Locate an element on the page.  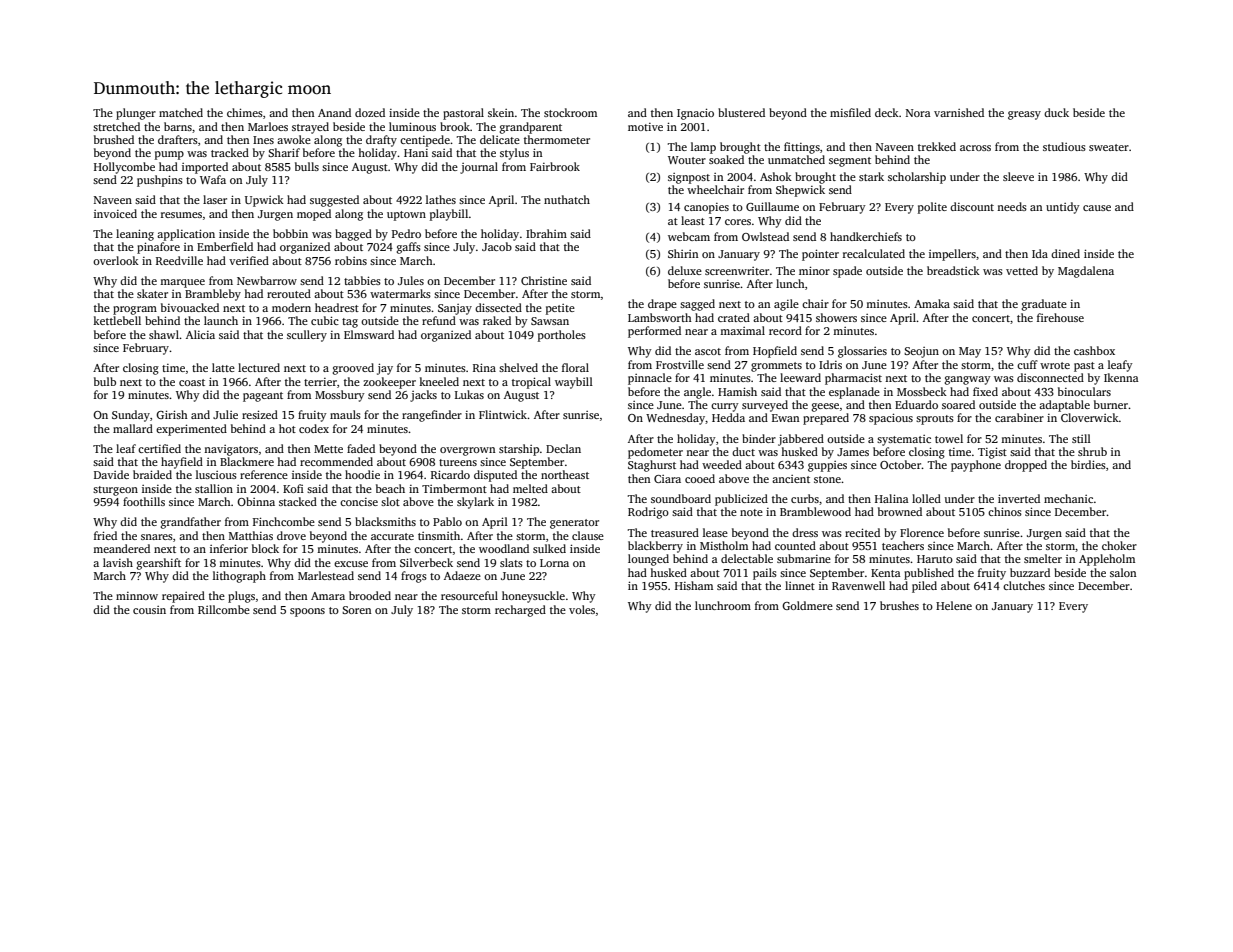
cashbox is located at coordinates (1094, 350).
